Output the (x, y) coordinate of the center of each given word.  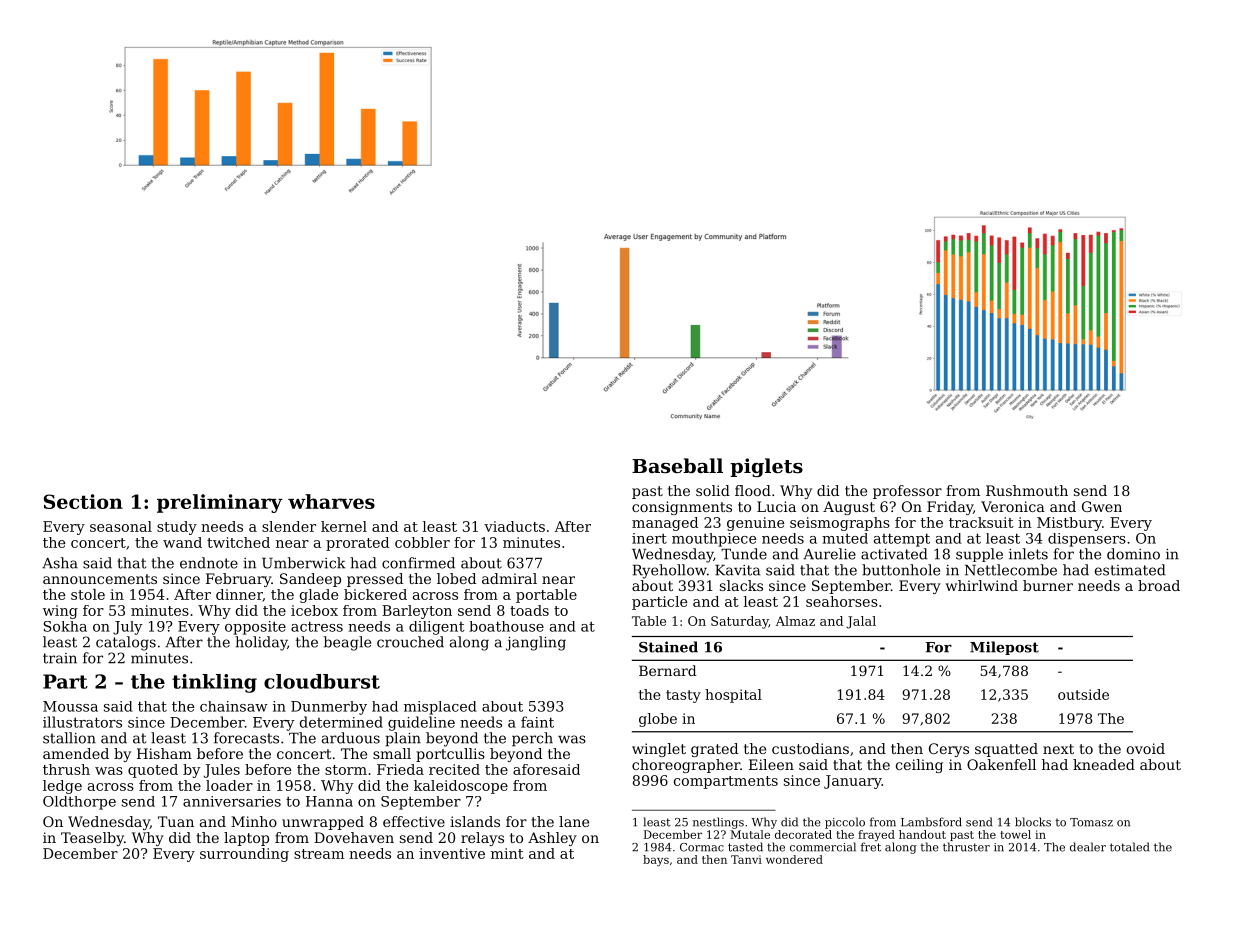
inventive (452, 853)
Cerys (949, 750)
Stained (668, 647)
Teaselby (92, 839)
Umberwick (304, 563)
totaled (1129, 847)
